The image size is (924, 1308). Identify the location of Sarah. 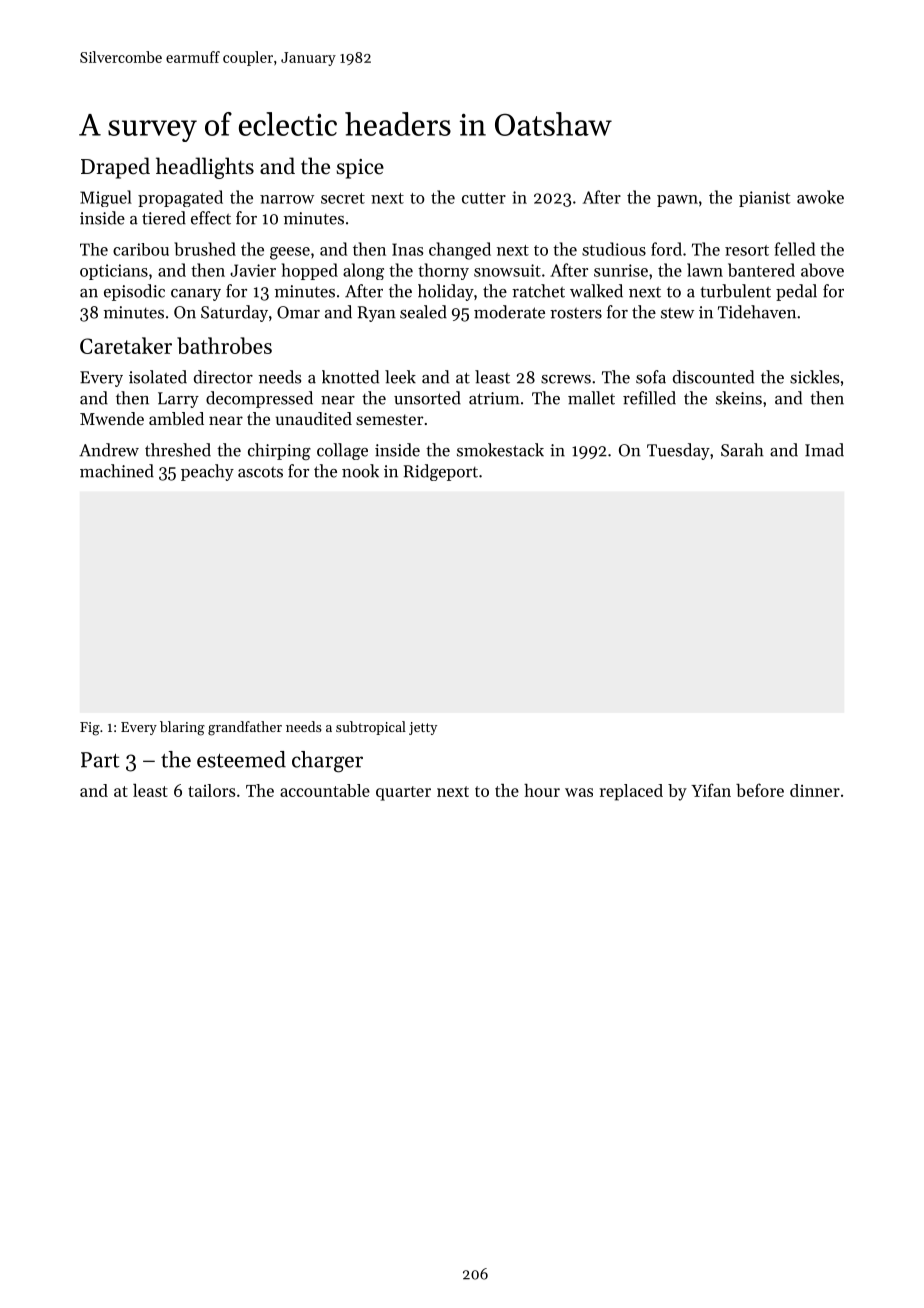
(742, 450).
